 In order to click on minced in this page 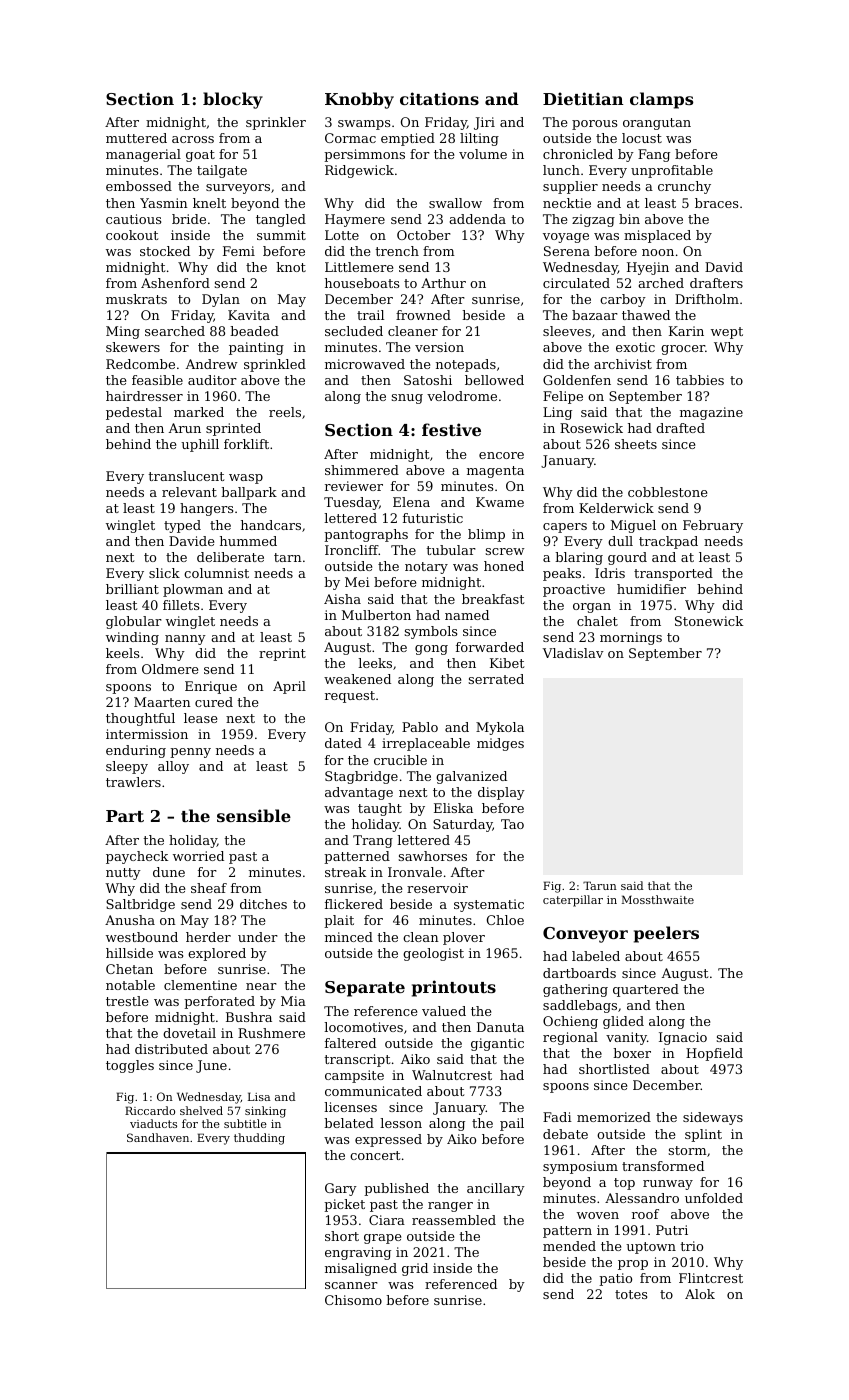, I will do `click(349, 937)`.
